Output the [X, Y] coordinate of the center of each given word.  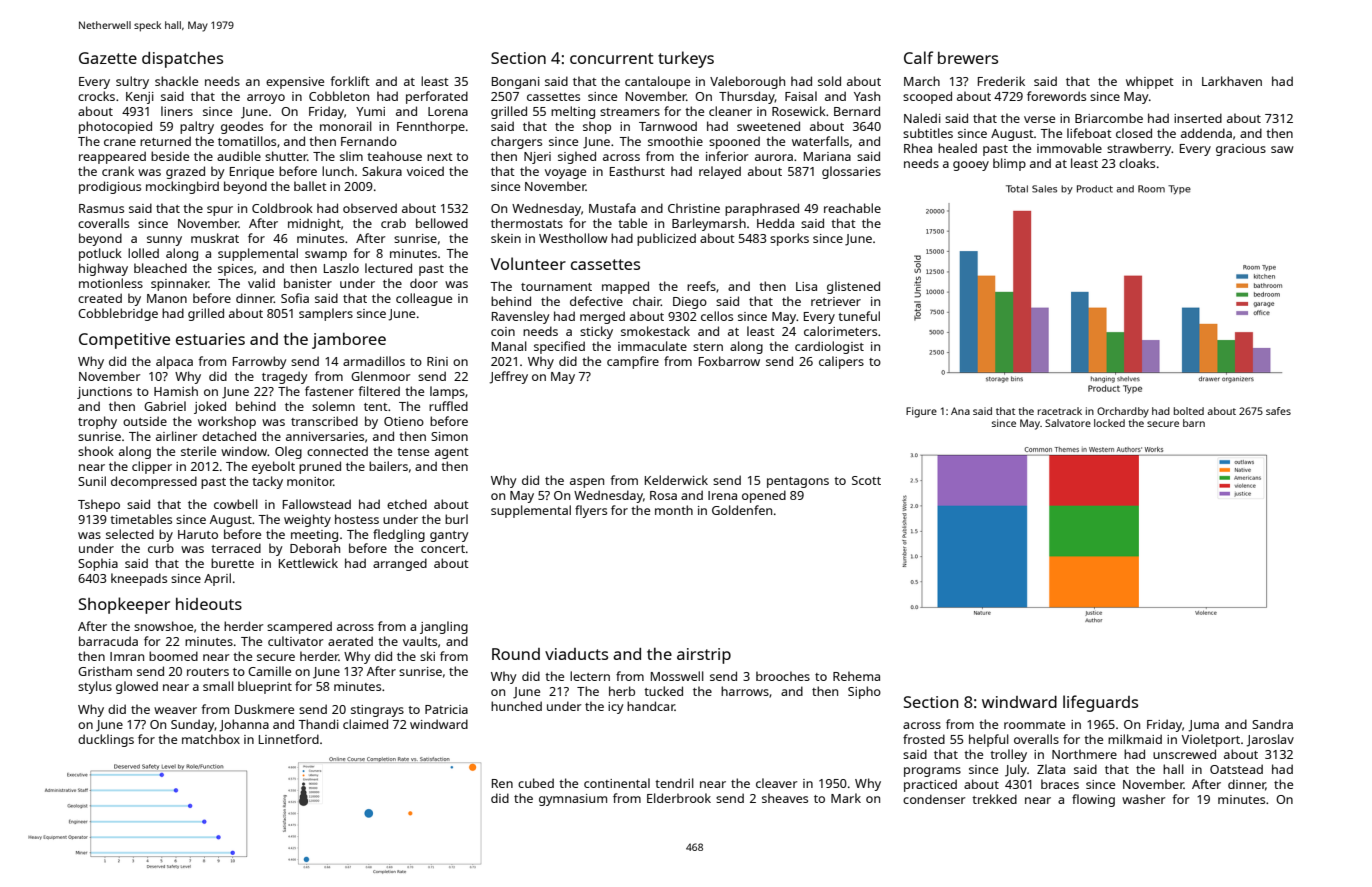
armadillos [374, 361]
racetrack [1060, 411]
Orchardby [1123, 412]
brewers [968, 58]
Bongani [516, 83]
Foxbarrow [729, 361]
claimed [365, 724]
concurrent [612, 58]
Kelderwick [676, 480]
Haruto [198, 534]
